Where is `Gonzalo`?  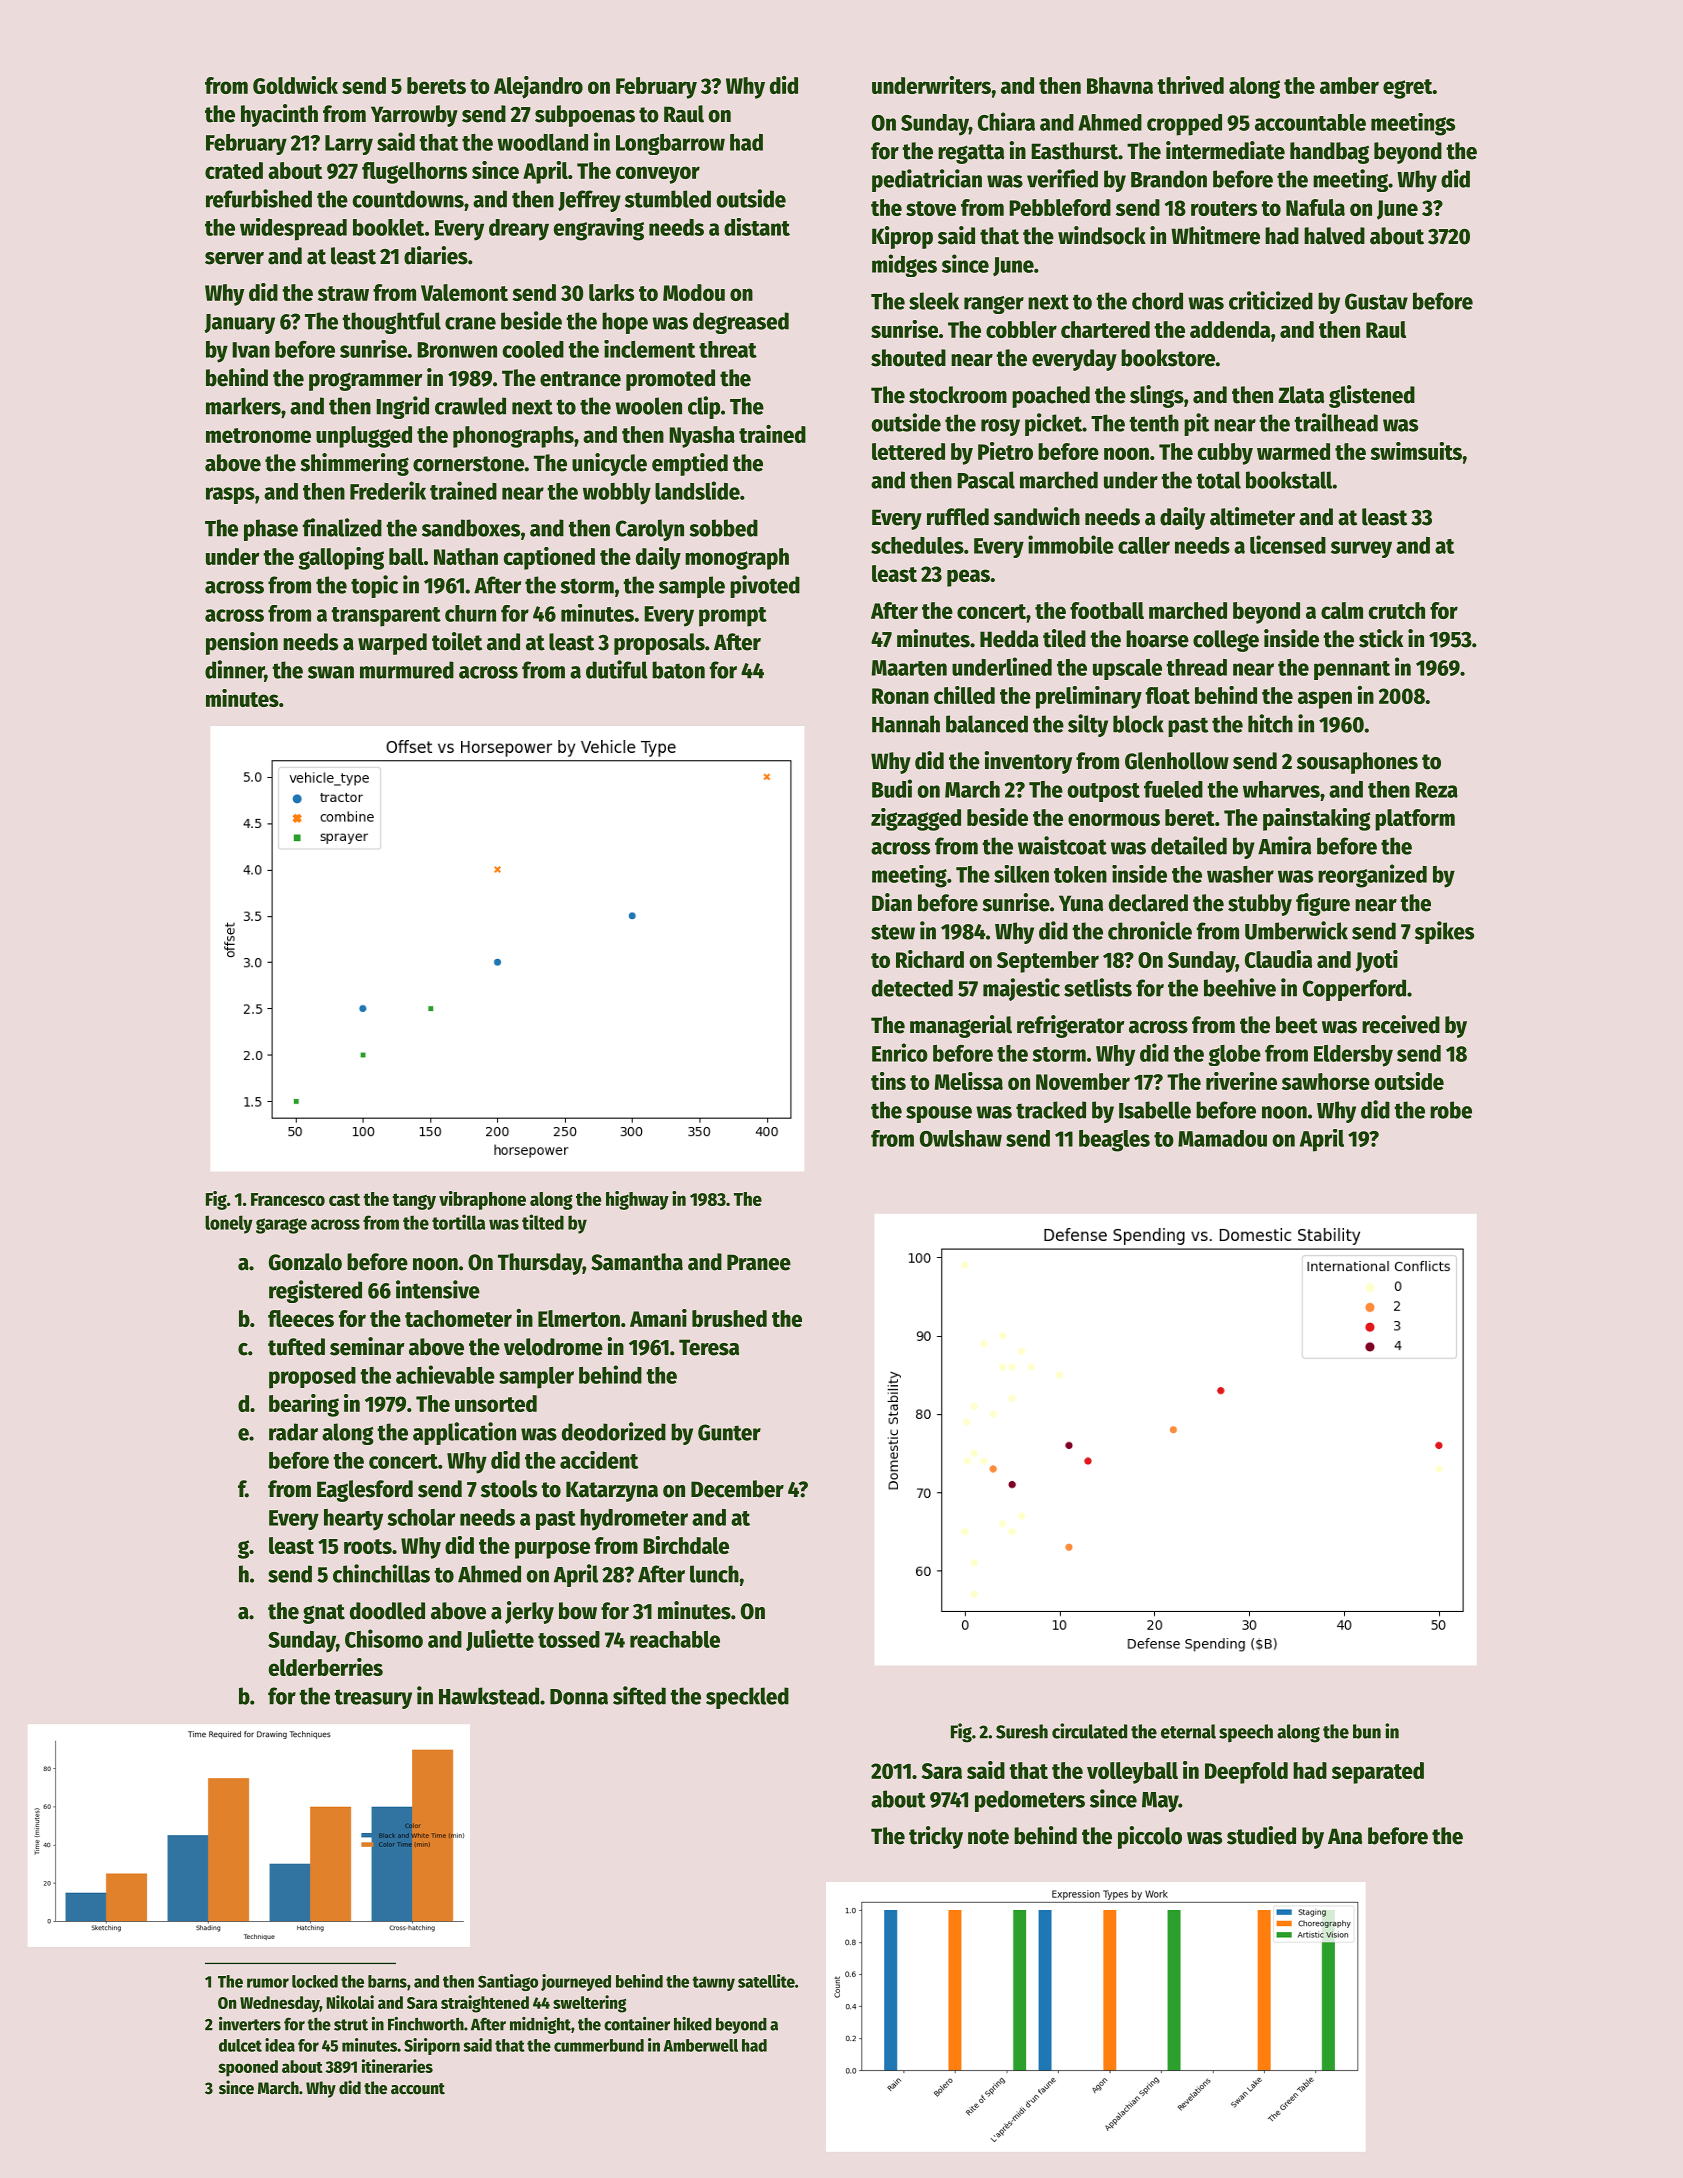 Gonzalo is located at coordinates (305, 1262).
